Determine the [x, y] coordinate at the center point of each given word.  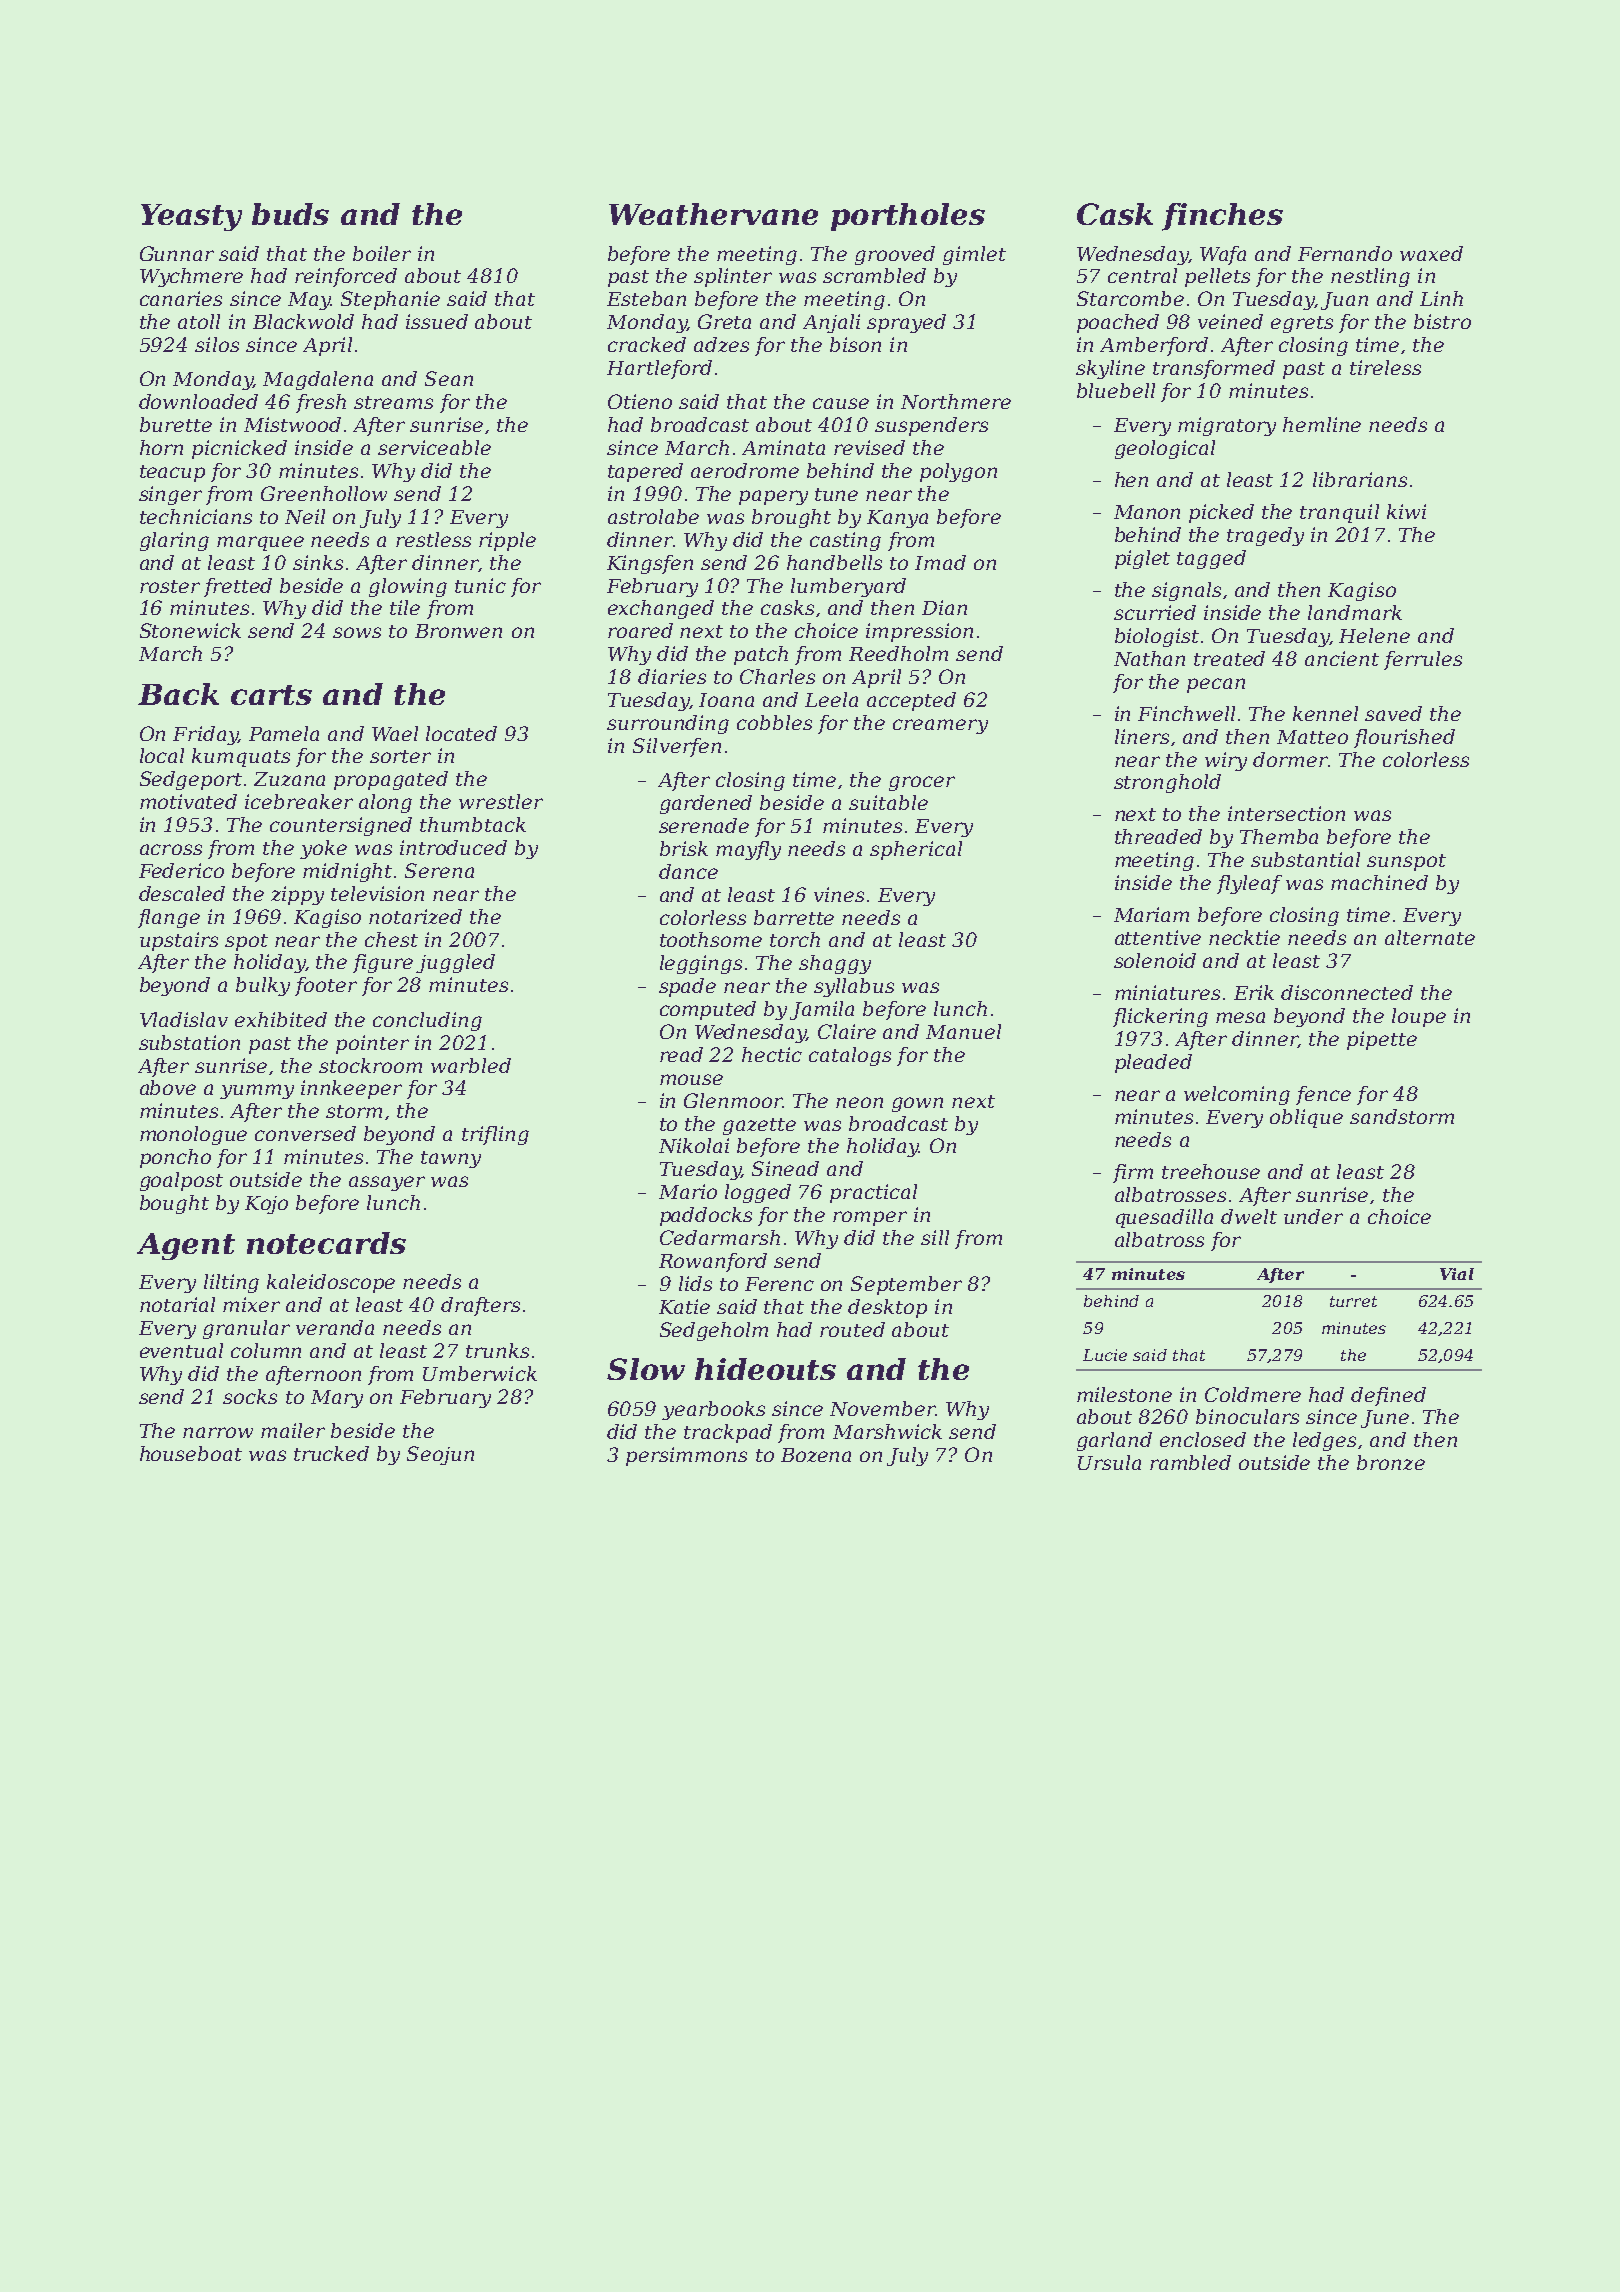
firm [1133, 1173]
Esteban [646, 298]
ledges [1324, 1441]
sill [935, 1237]
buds [290, 214]
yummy [257, 1091]
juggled [455, 963]
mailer [293, 1430]
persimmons [686, 1456]
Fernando [1345, 253]
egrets [1302, 324]
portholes [908, 217]
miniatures [1167, 992]
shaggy [835, 964]
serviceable [434, 447]
